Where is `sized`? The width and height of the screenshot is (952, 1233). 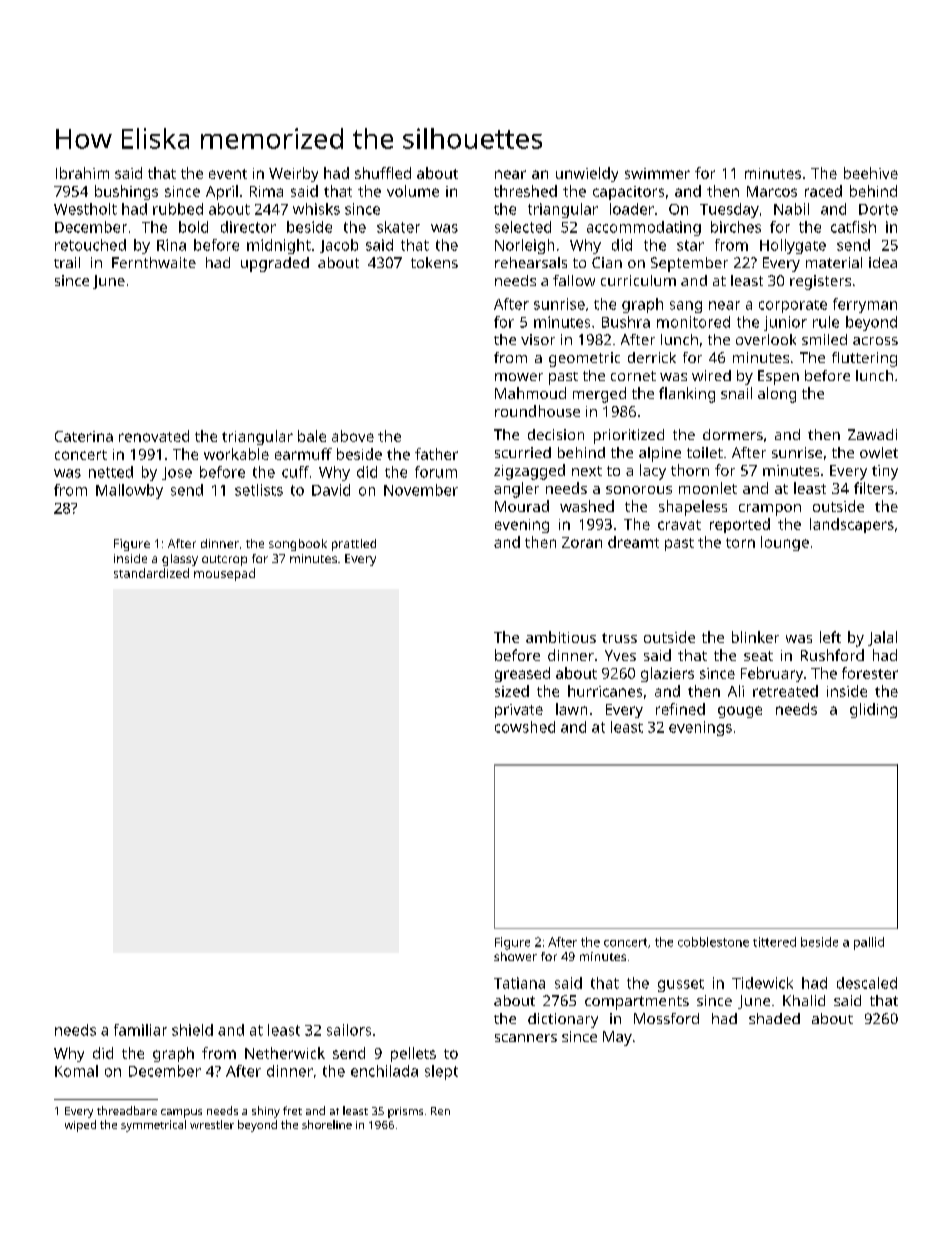
sized is located at coordinates (512, 691).
